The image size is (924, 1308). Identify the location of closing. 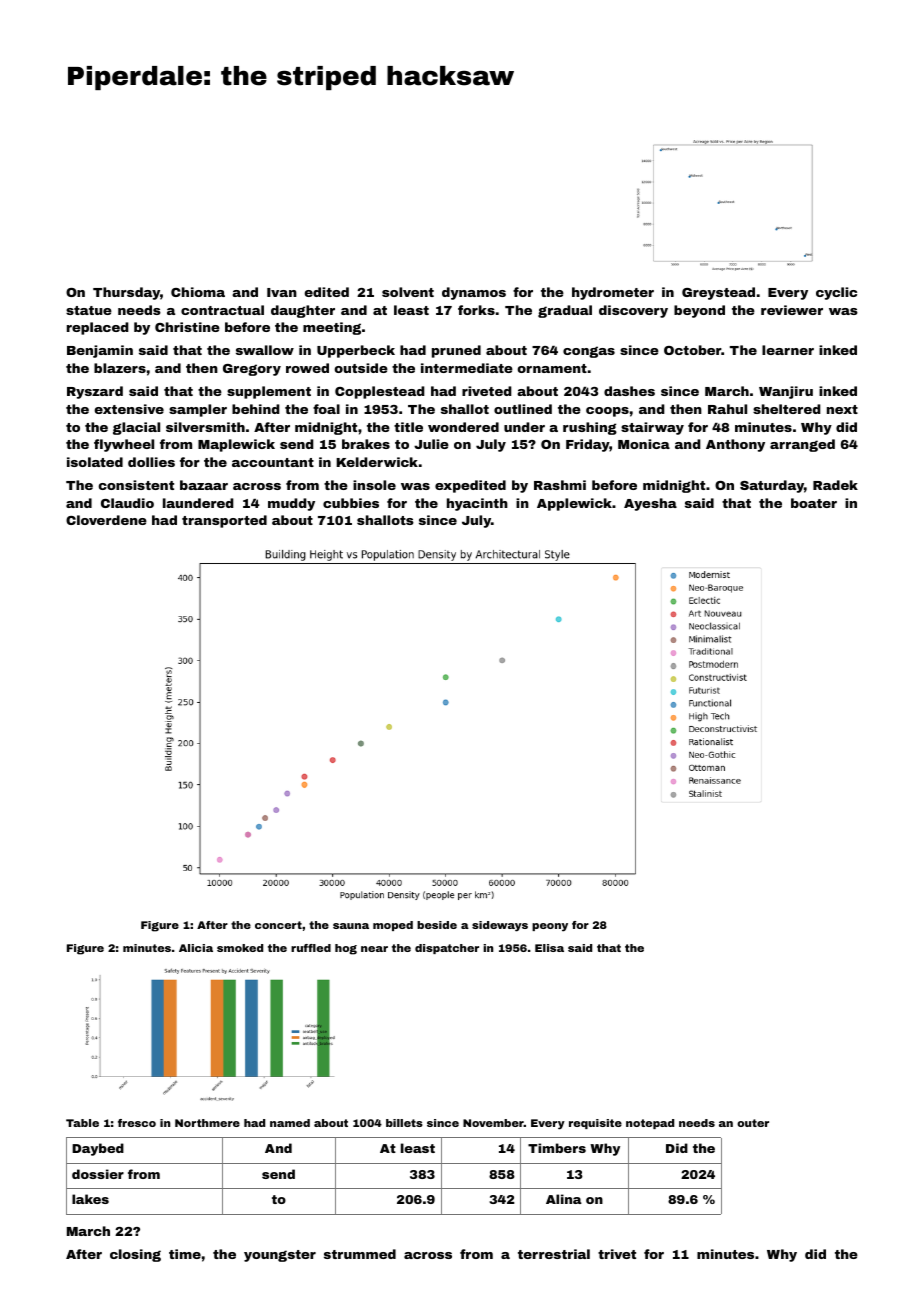
(135, 1255).
